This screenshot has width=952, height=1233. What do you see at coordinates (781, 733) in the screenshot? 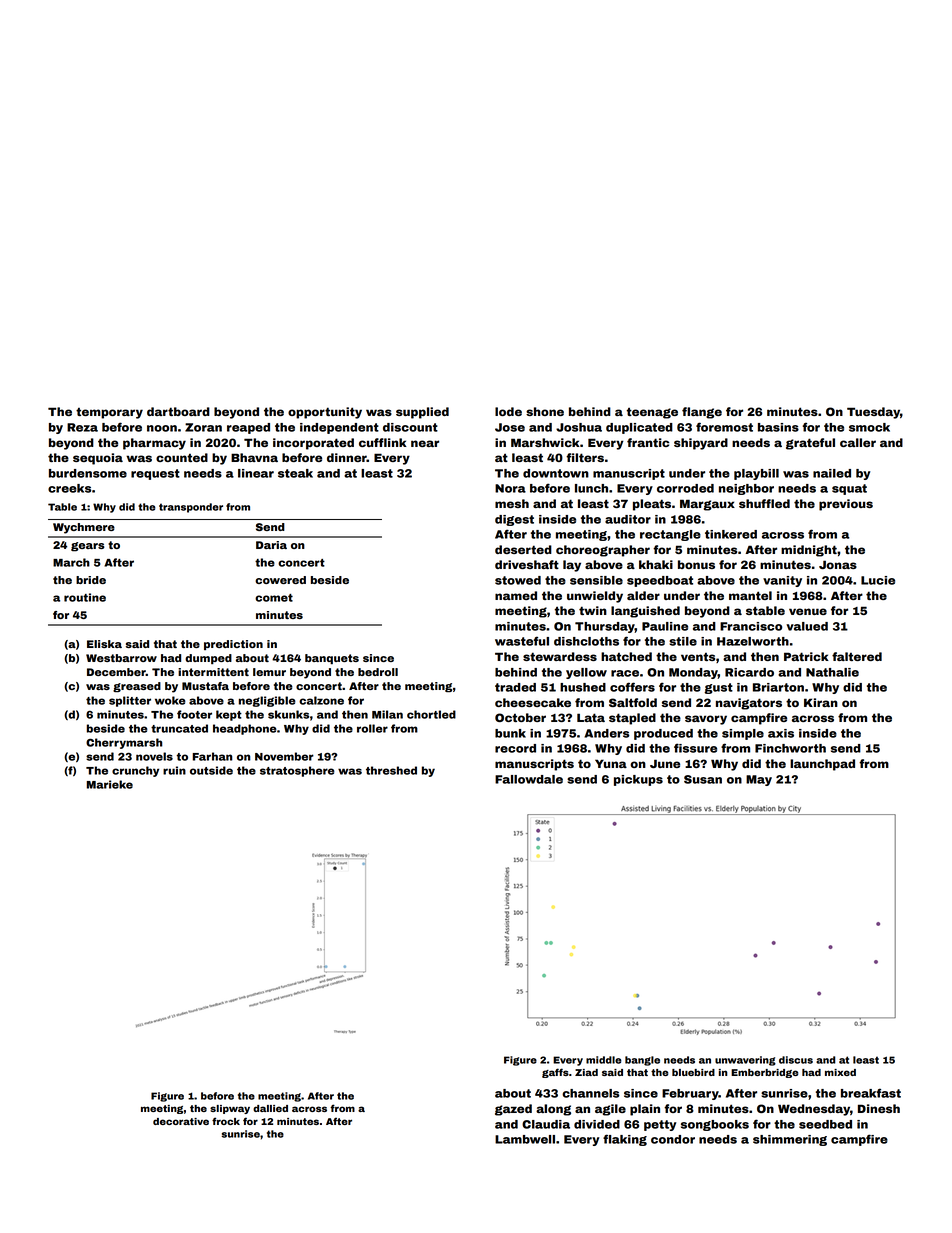
I see `axis` at bounding box center [781, 733].
